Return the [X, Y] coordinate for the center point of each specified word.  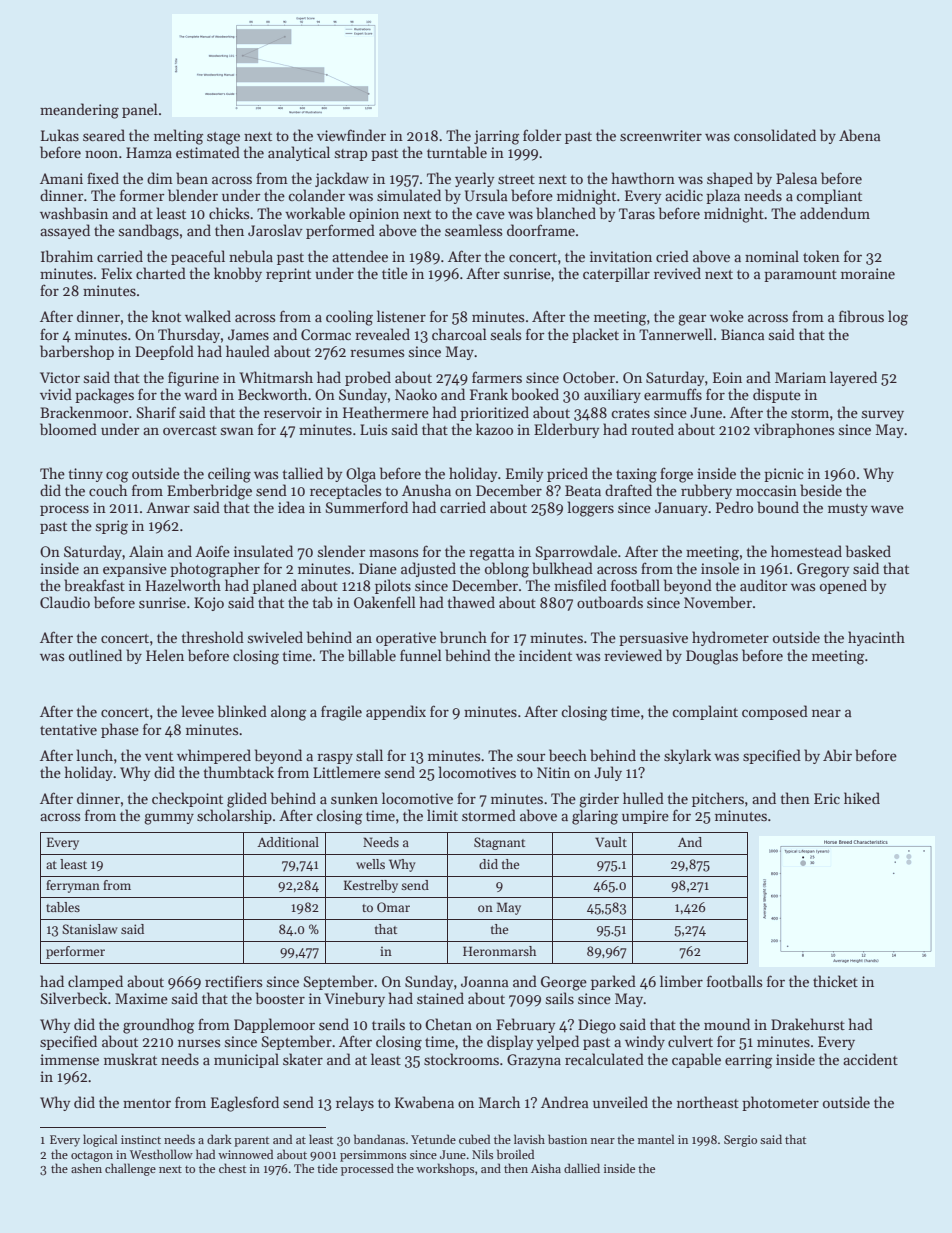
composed [775, 712]
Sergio [740, 1141]
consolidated [775, 135]
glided [247, 800]
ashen [86, 1168]
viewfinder [351, 135]
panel [140, 110]
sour [531, 757]
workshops [445, 1169]
